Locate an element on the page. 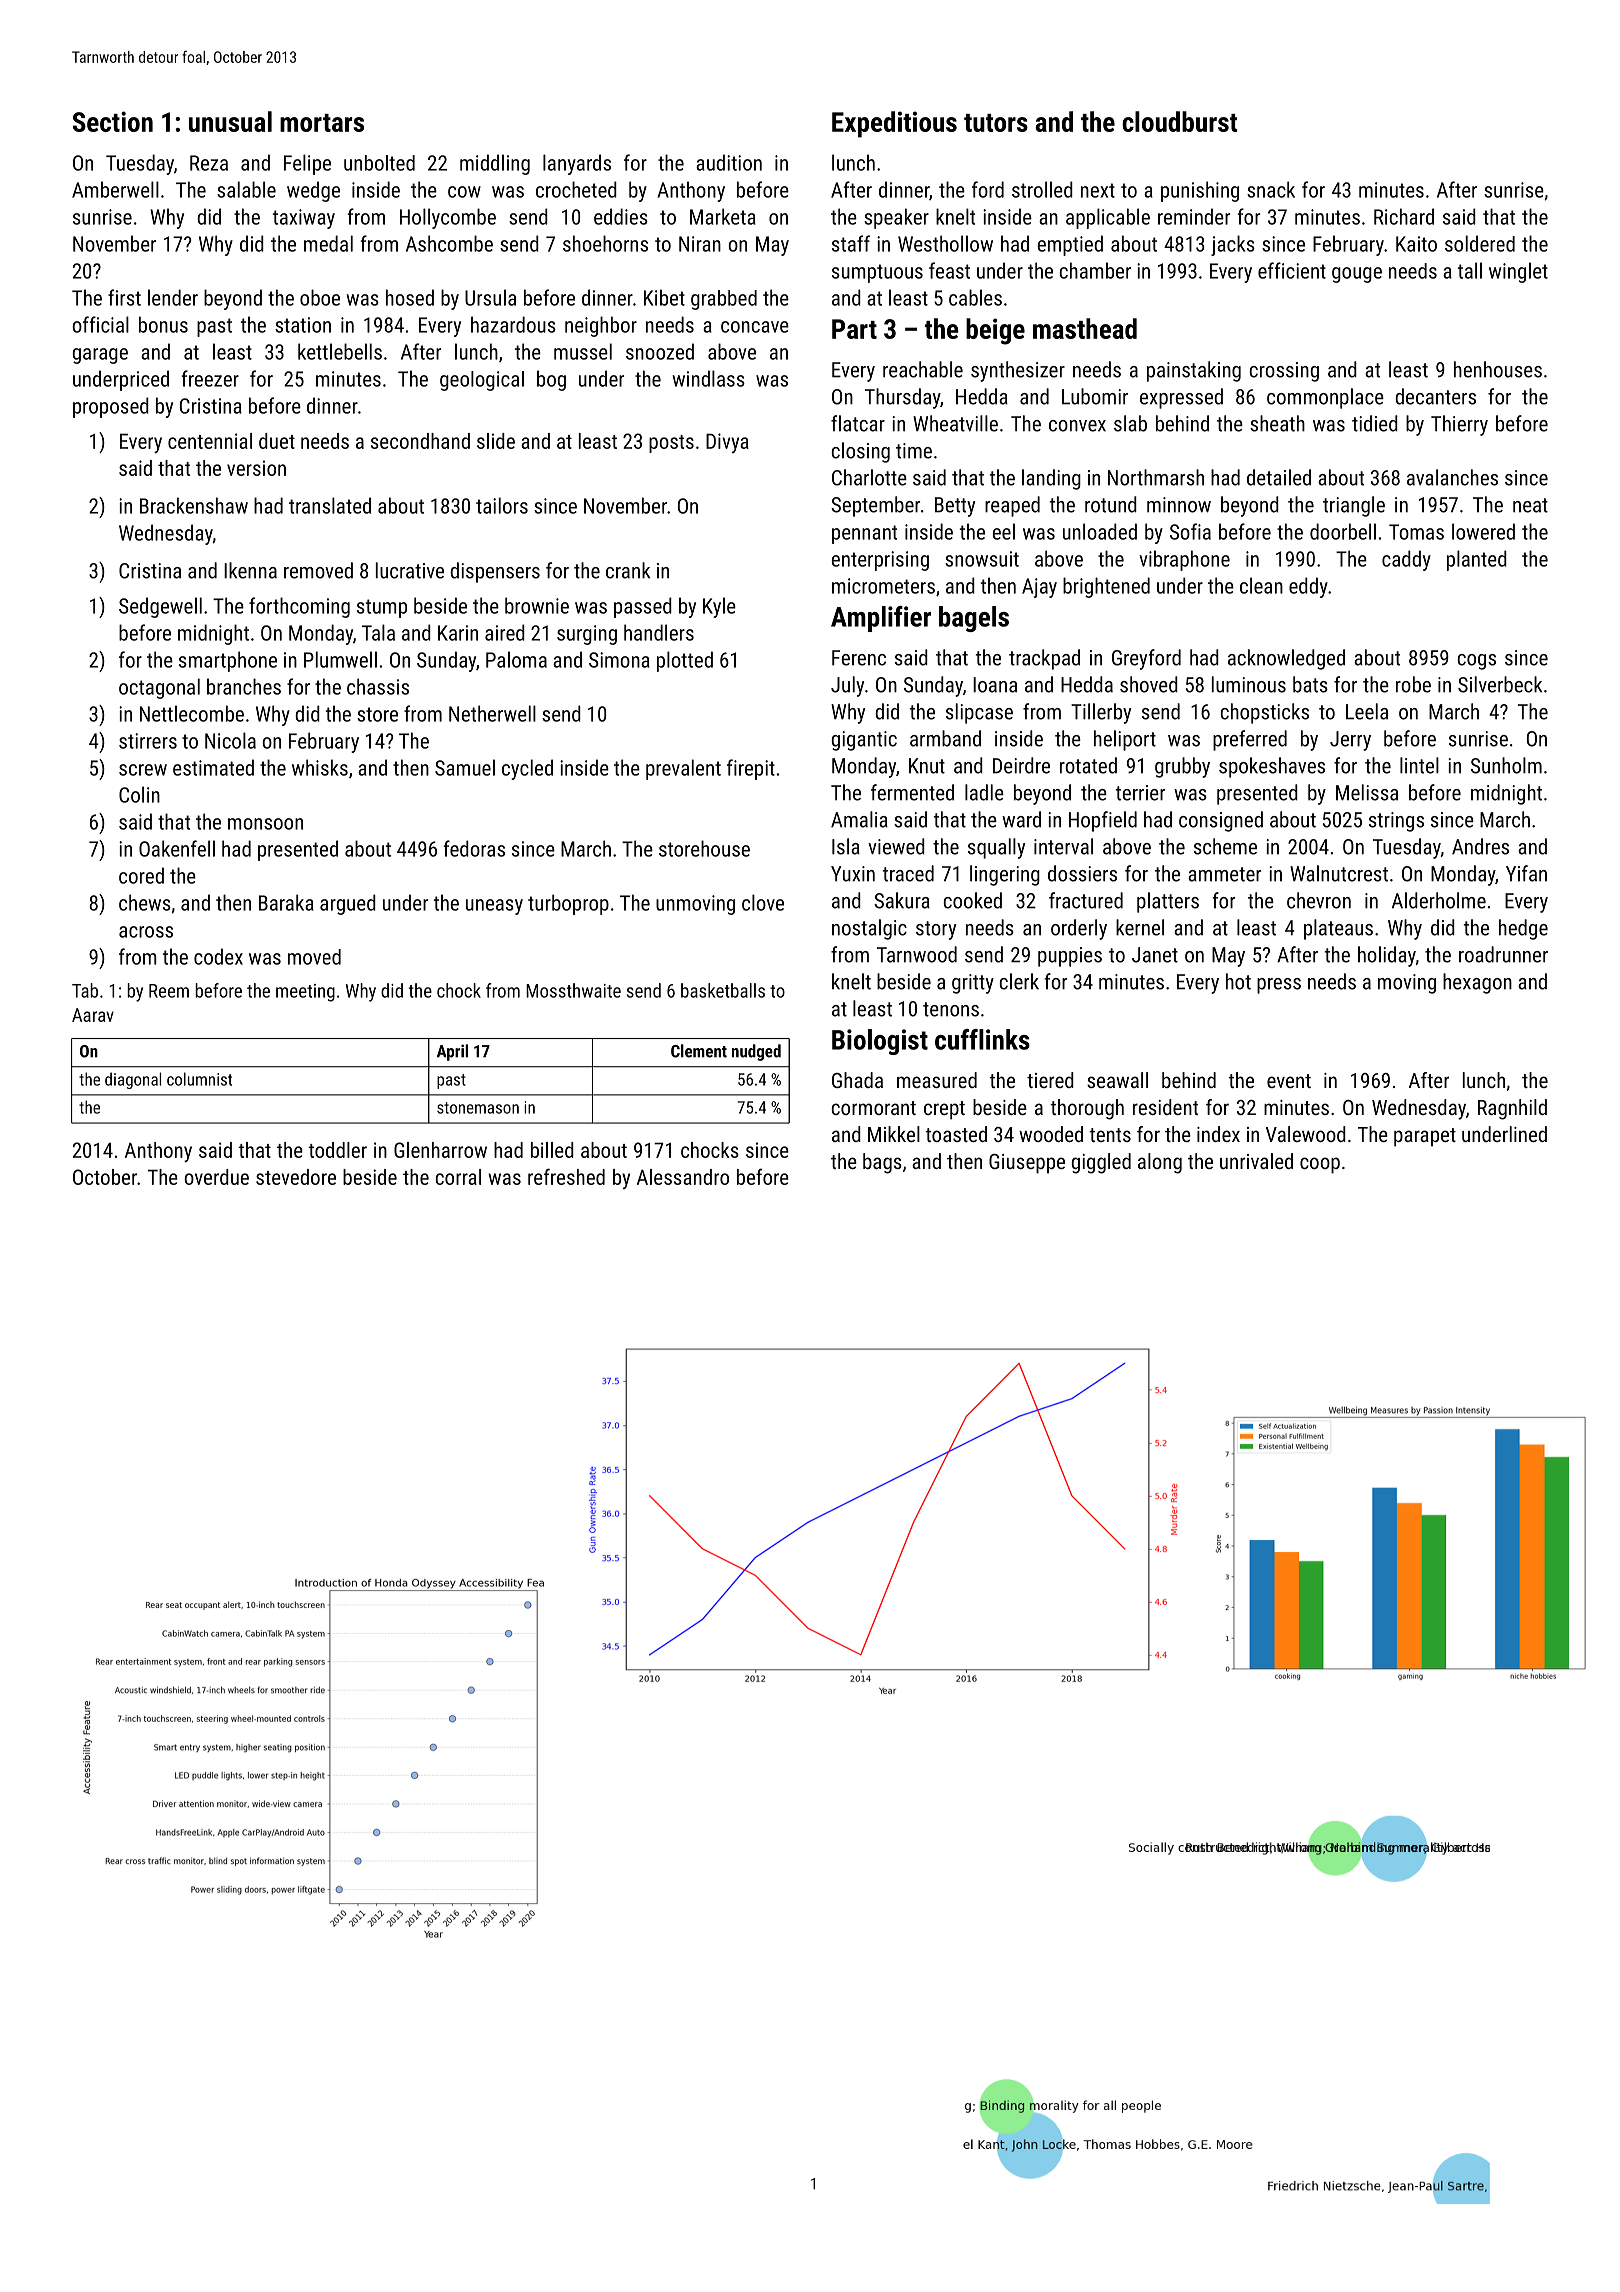 The image size is (1620, 2292). Ghada is located at coordinates (857, 1080).
